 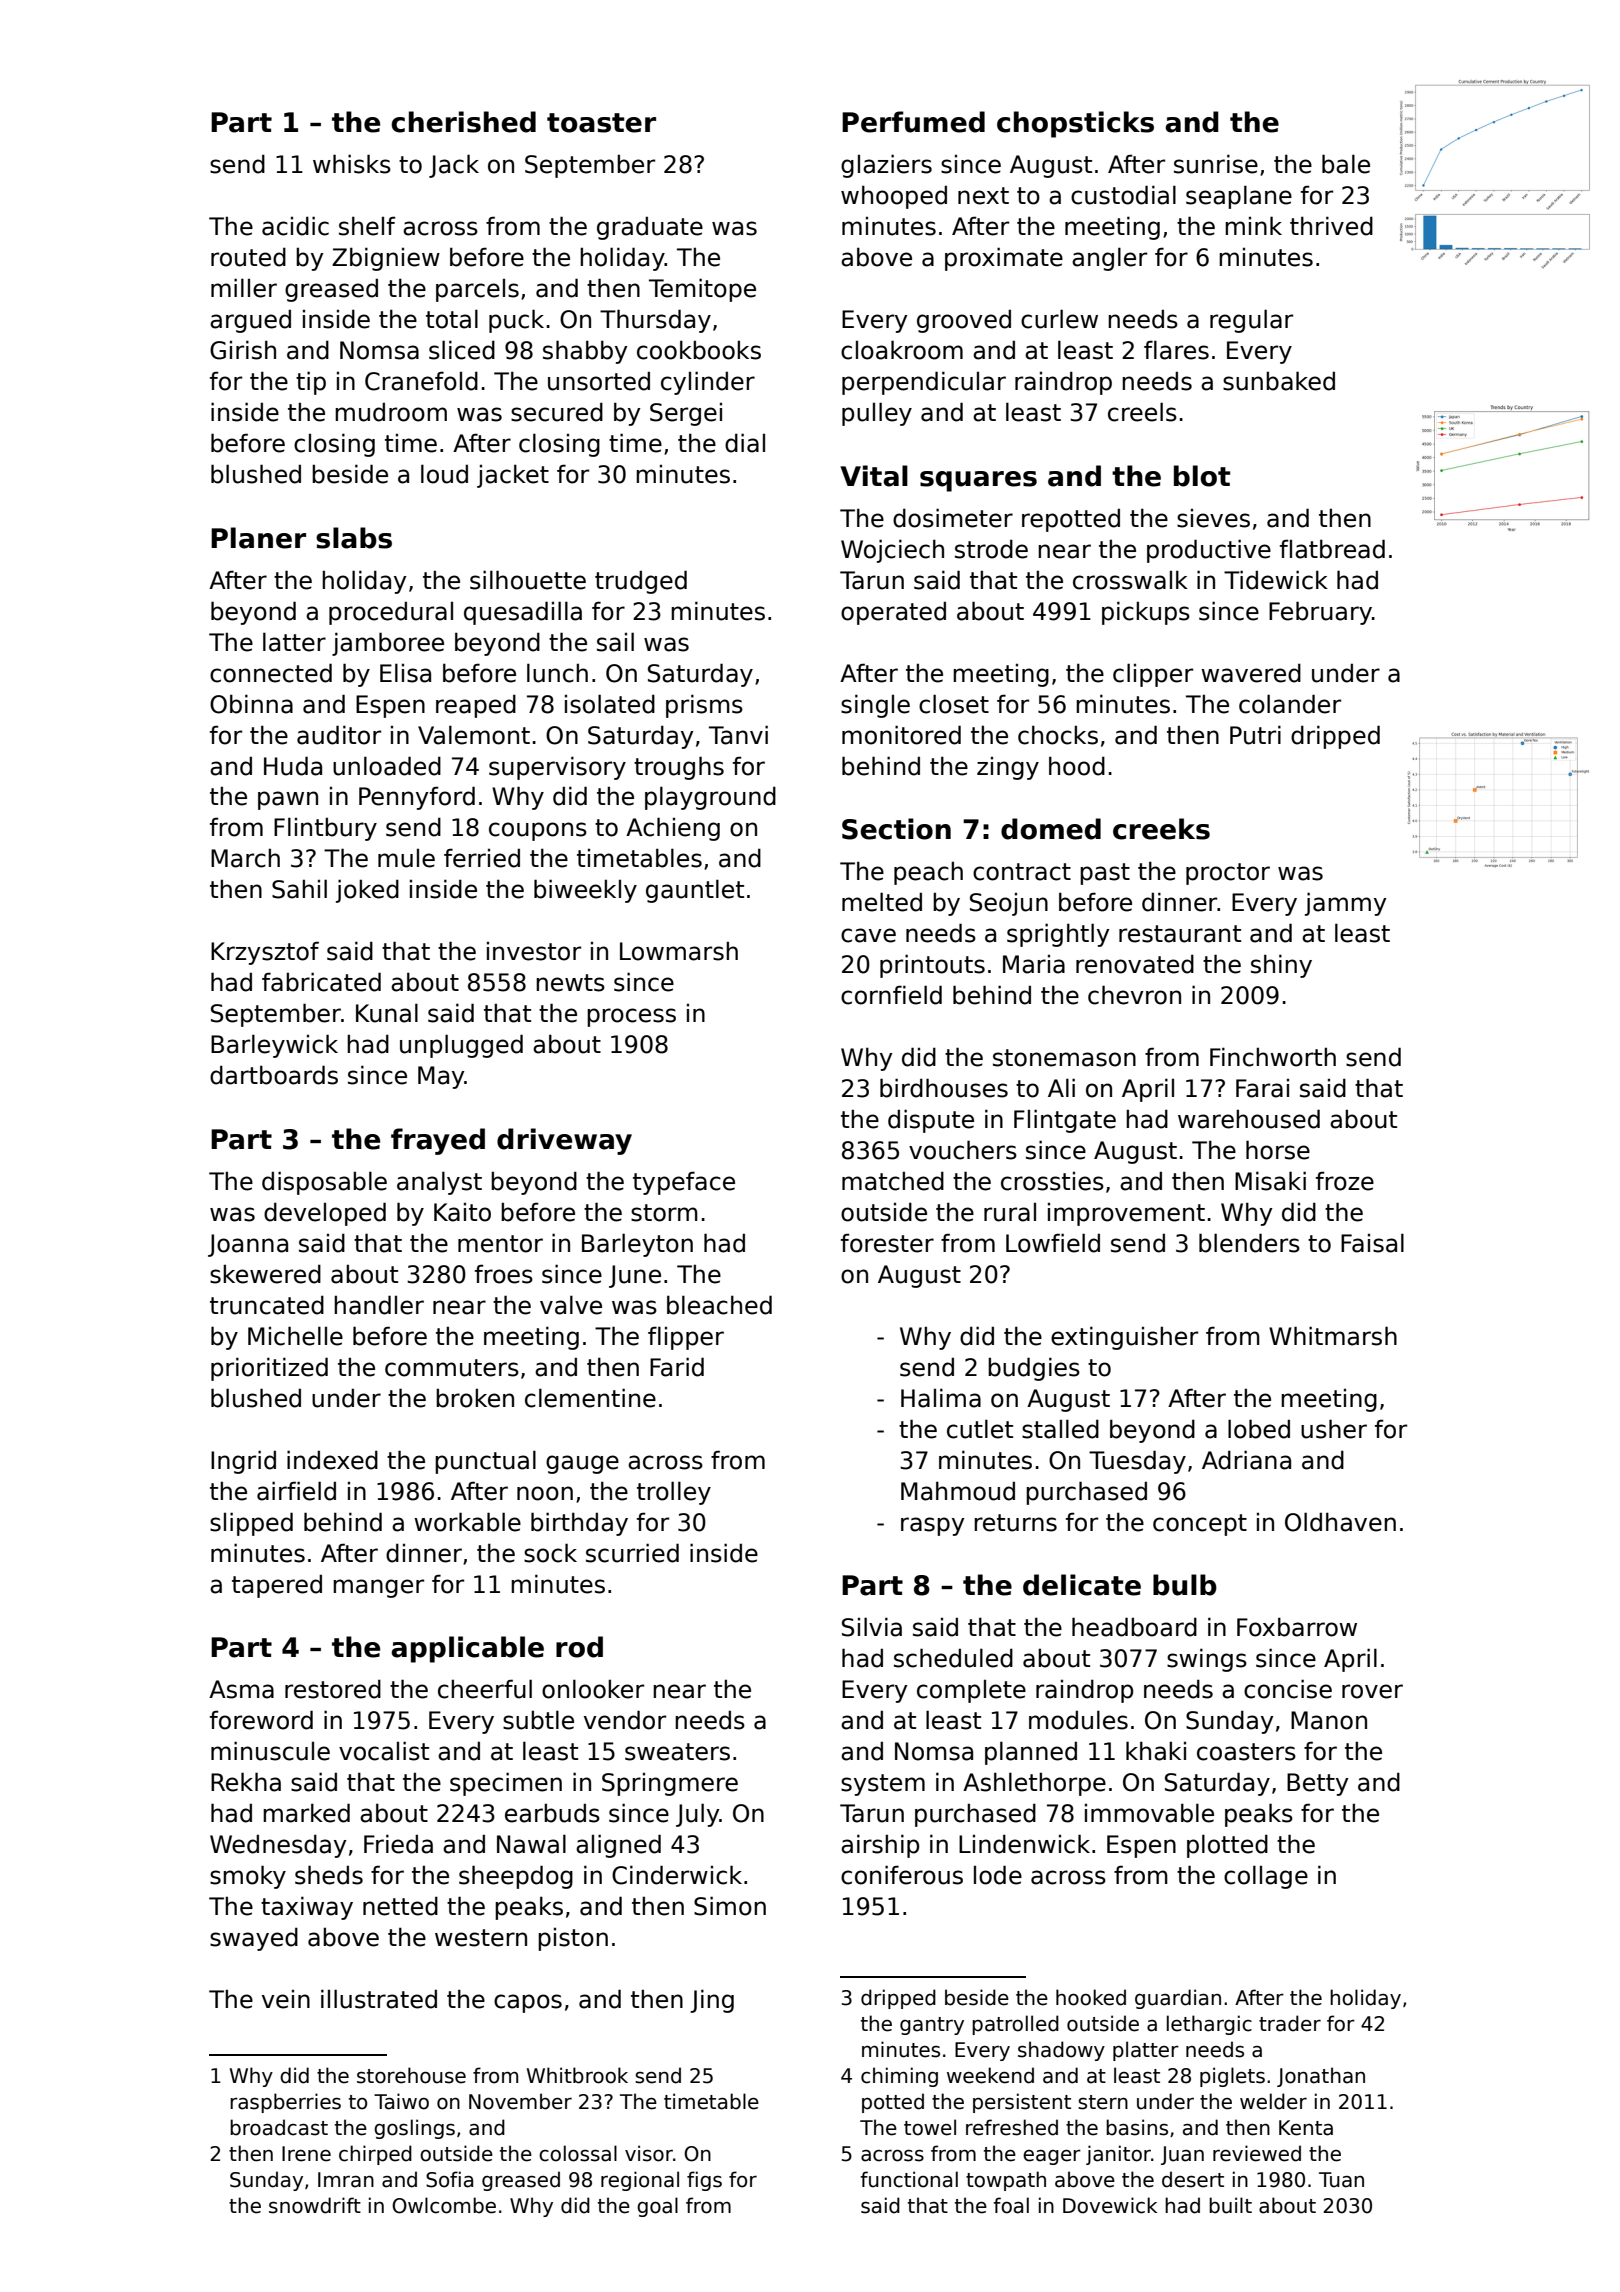 I want to click on Perfumed, so click(x=913, y=122).
